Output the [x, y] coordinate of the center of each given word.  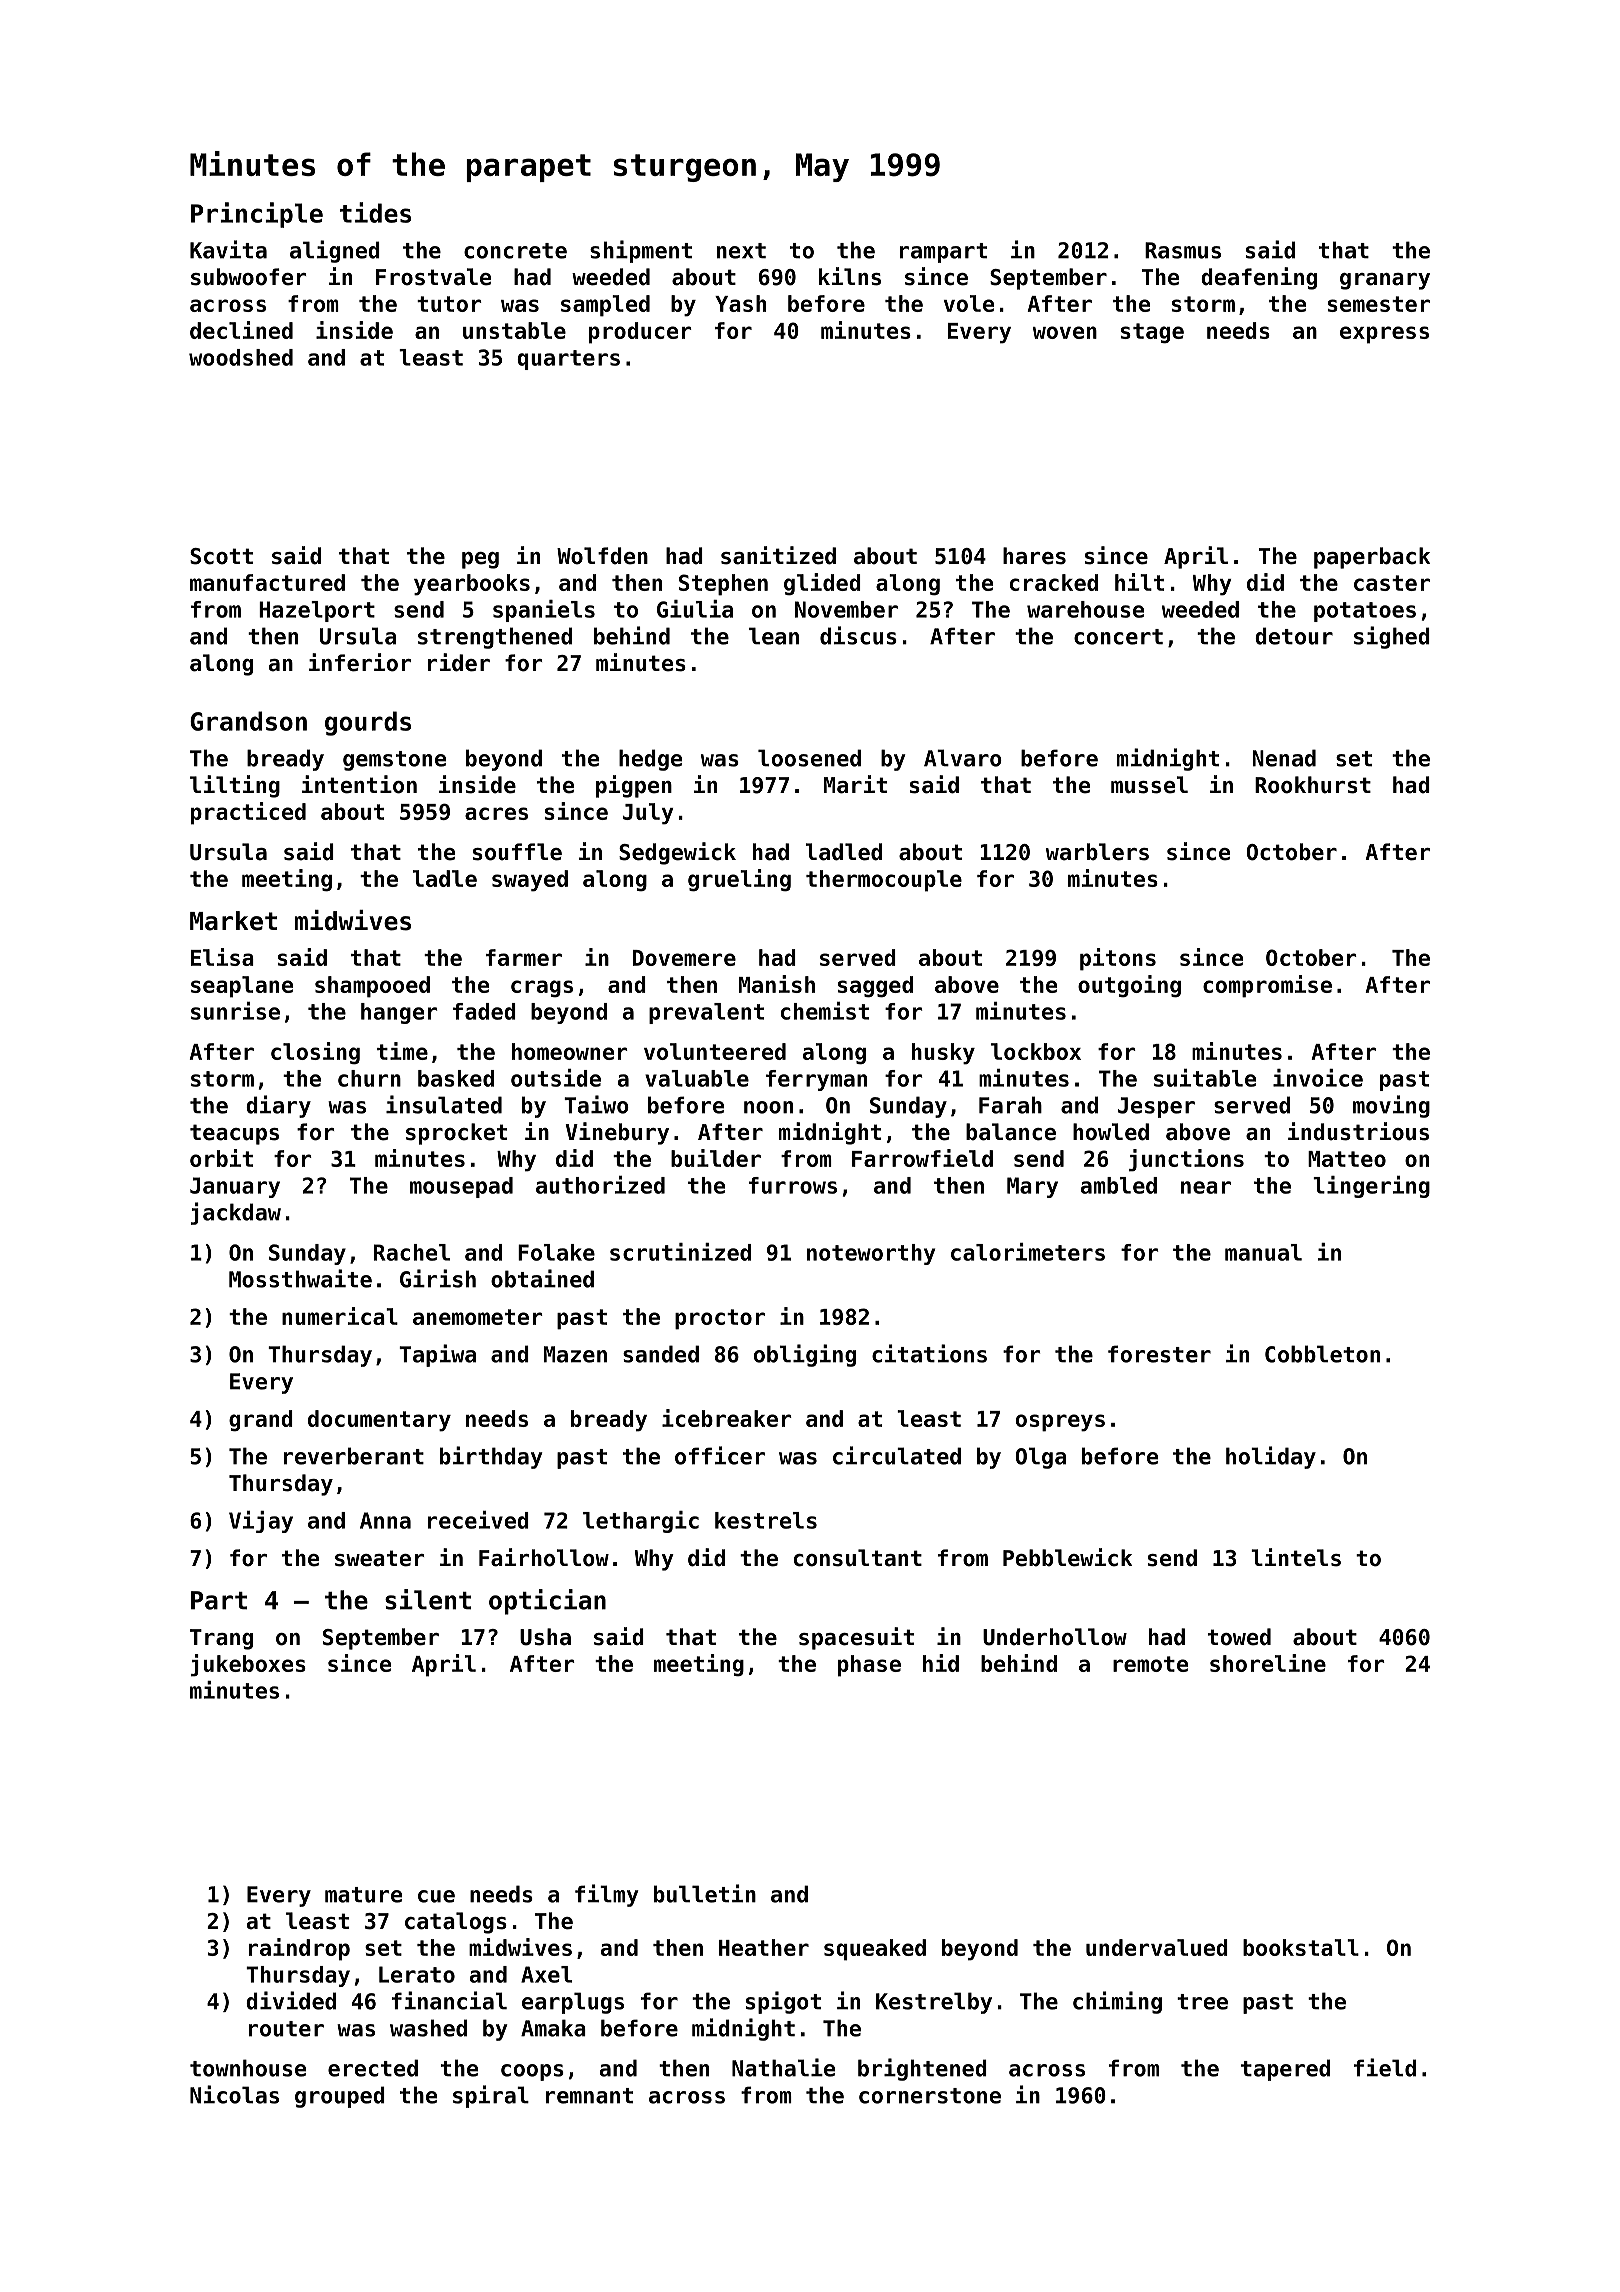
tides [375, 212]
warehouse [1085, 609]
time [402, 1051]
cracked [1054, 582]
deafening [1259, 278]
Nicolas [234, 2094]
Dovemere [684, 958]
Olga [1040, 1458]
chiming [1117, 2002]
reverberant [354, 1456]
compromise [1267, 986]
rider [459, 662]
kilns [850, 276]
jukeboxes [248, 1665]
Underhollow [1055, 1637]
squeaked [875, 1950]
